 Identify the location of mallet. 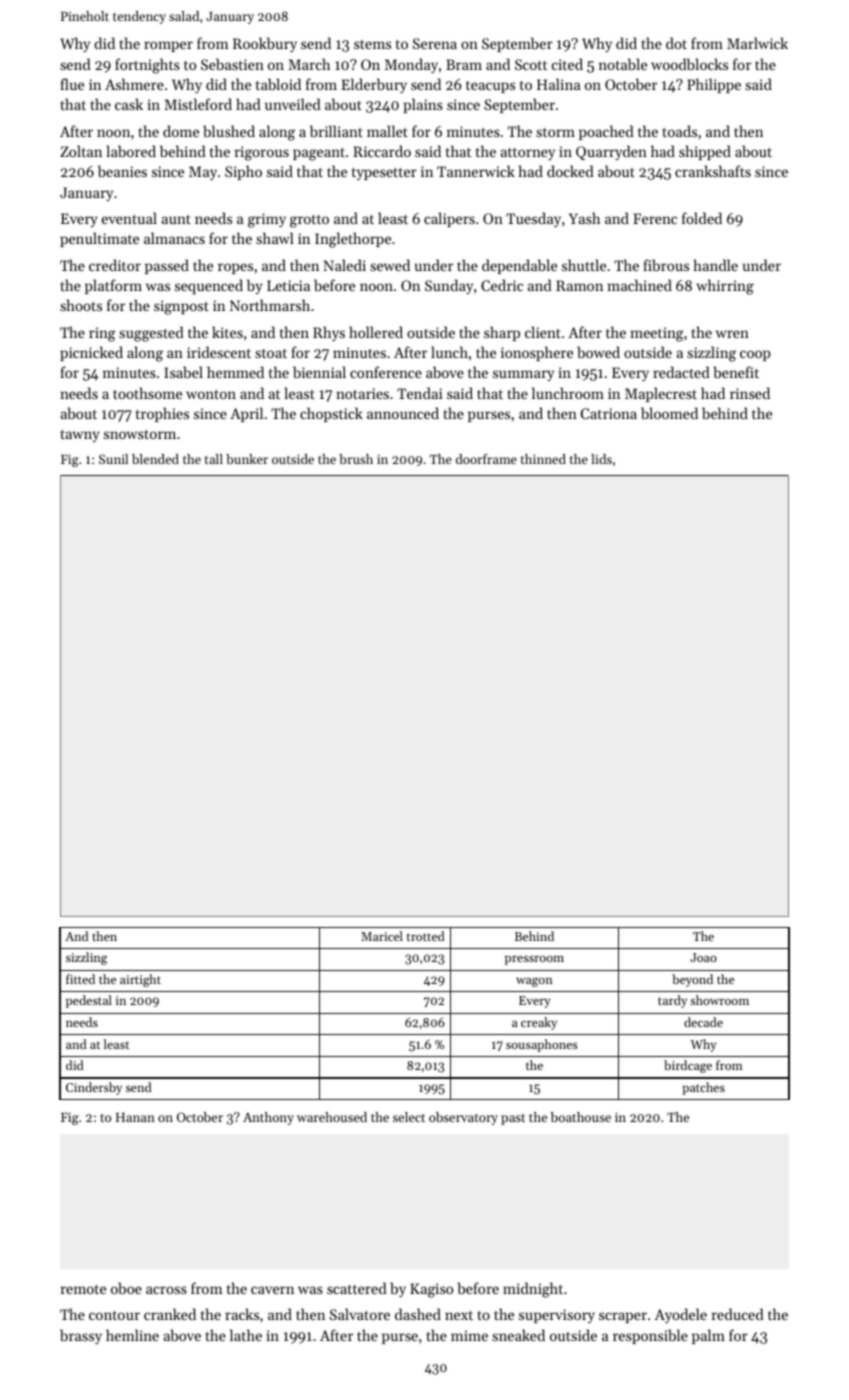
(387, 131).
